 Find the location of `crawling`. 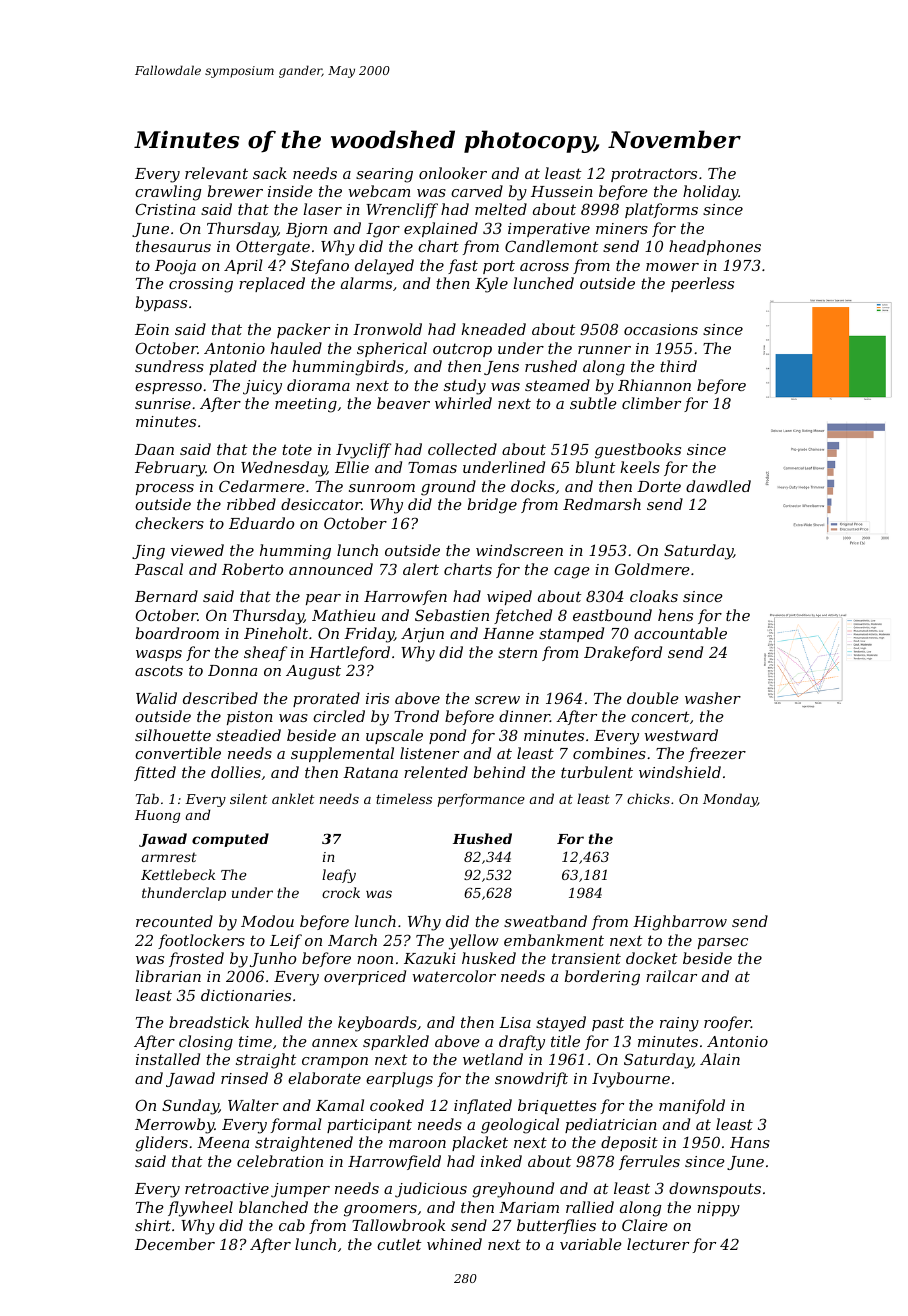

crawling is located at coordinates (168, 193).
